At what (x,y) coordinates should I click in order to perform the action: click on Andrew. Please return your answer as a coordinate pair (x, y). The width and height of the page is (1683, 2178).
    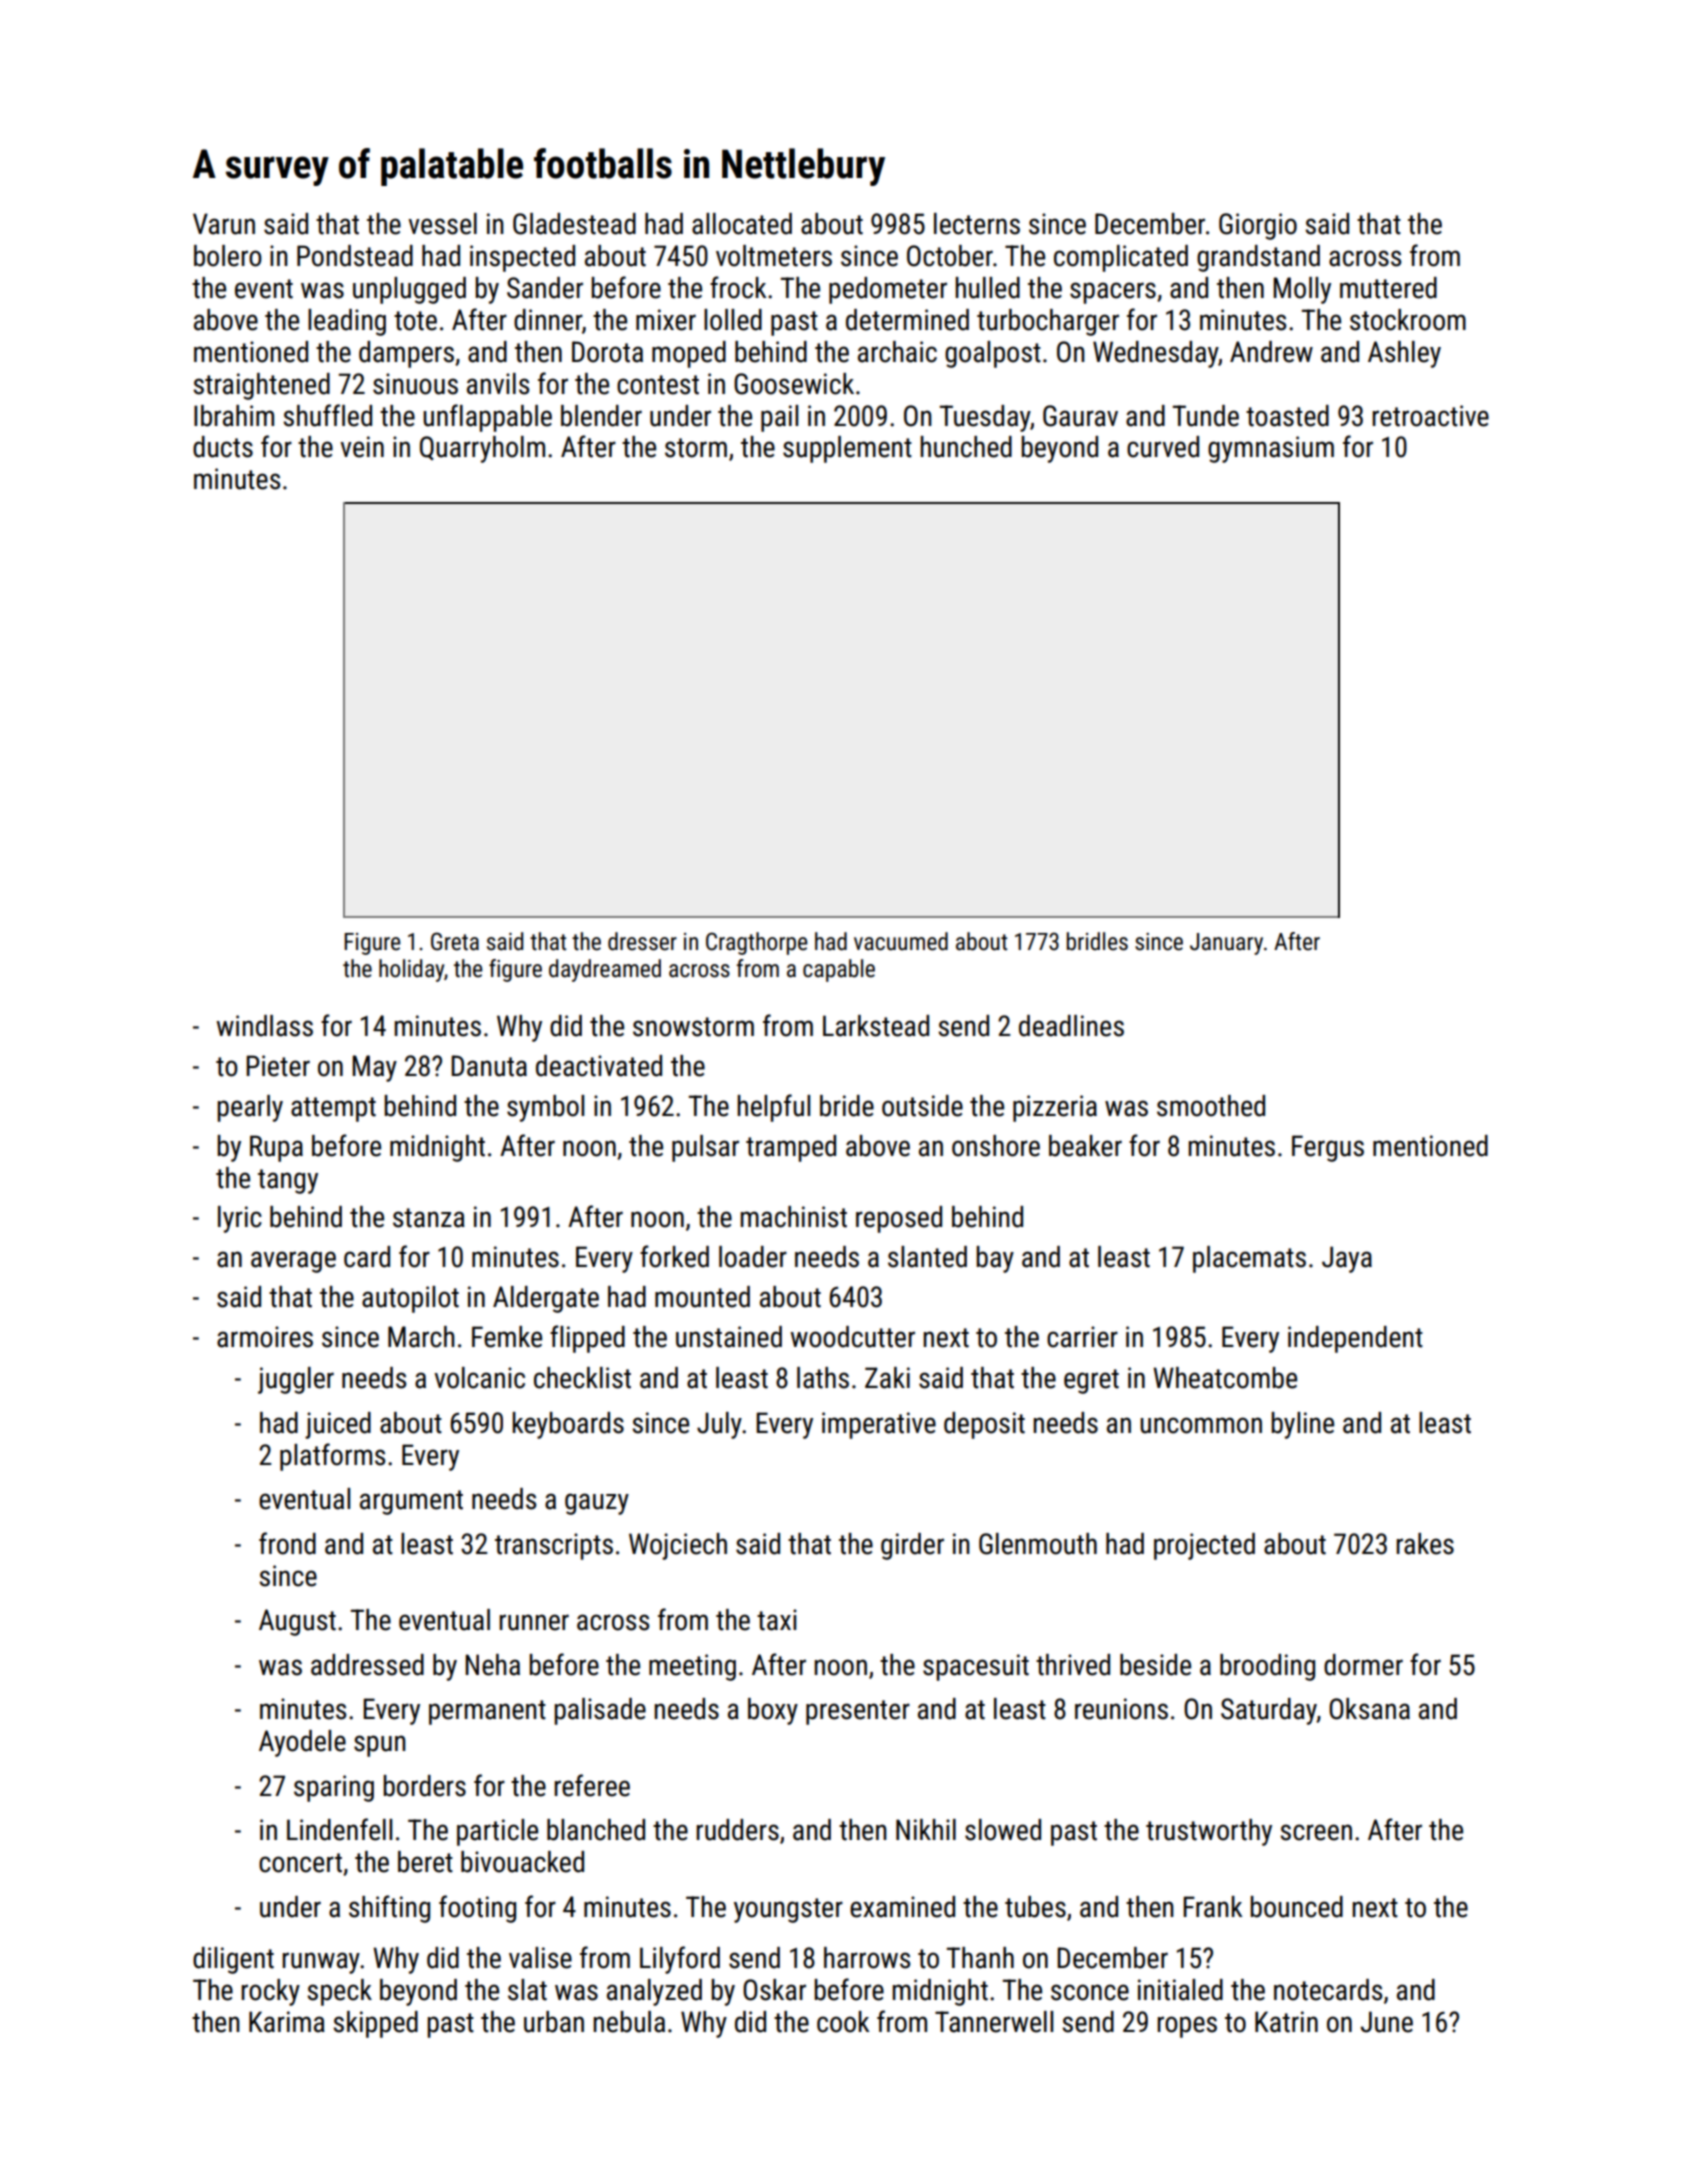
    Looking at the image, I should click on (1271, 352).
